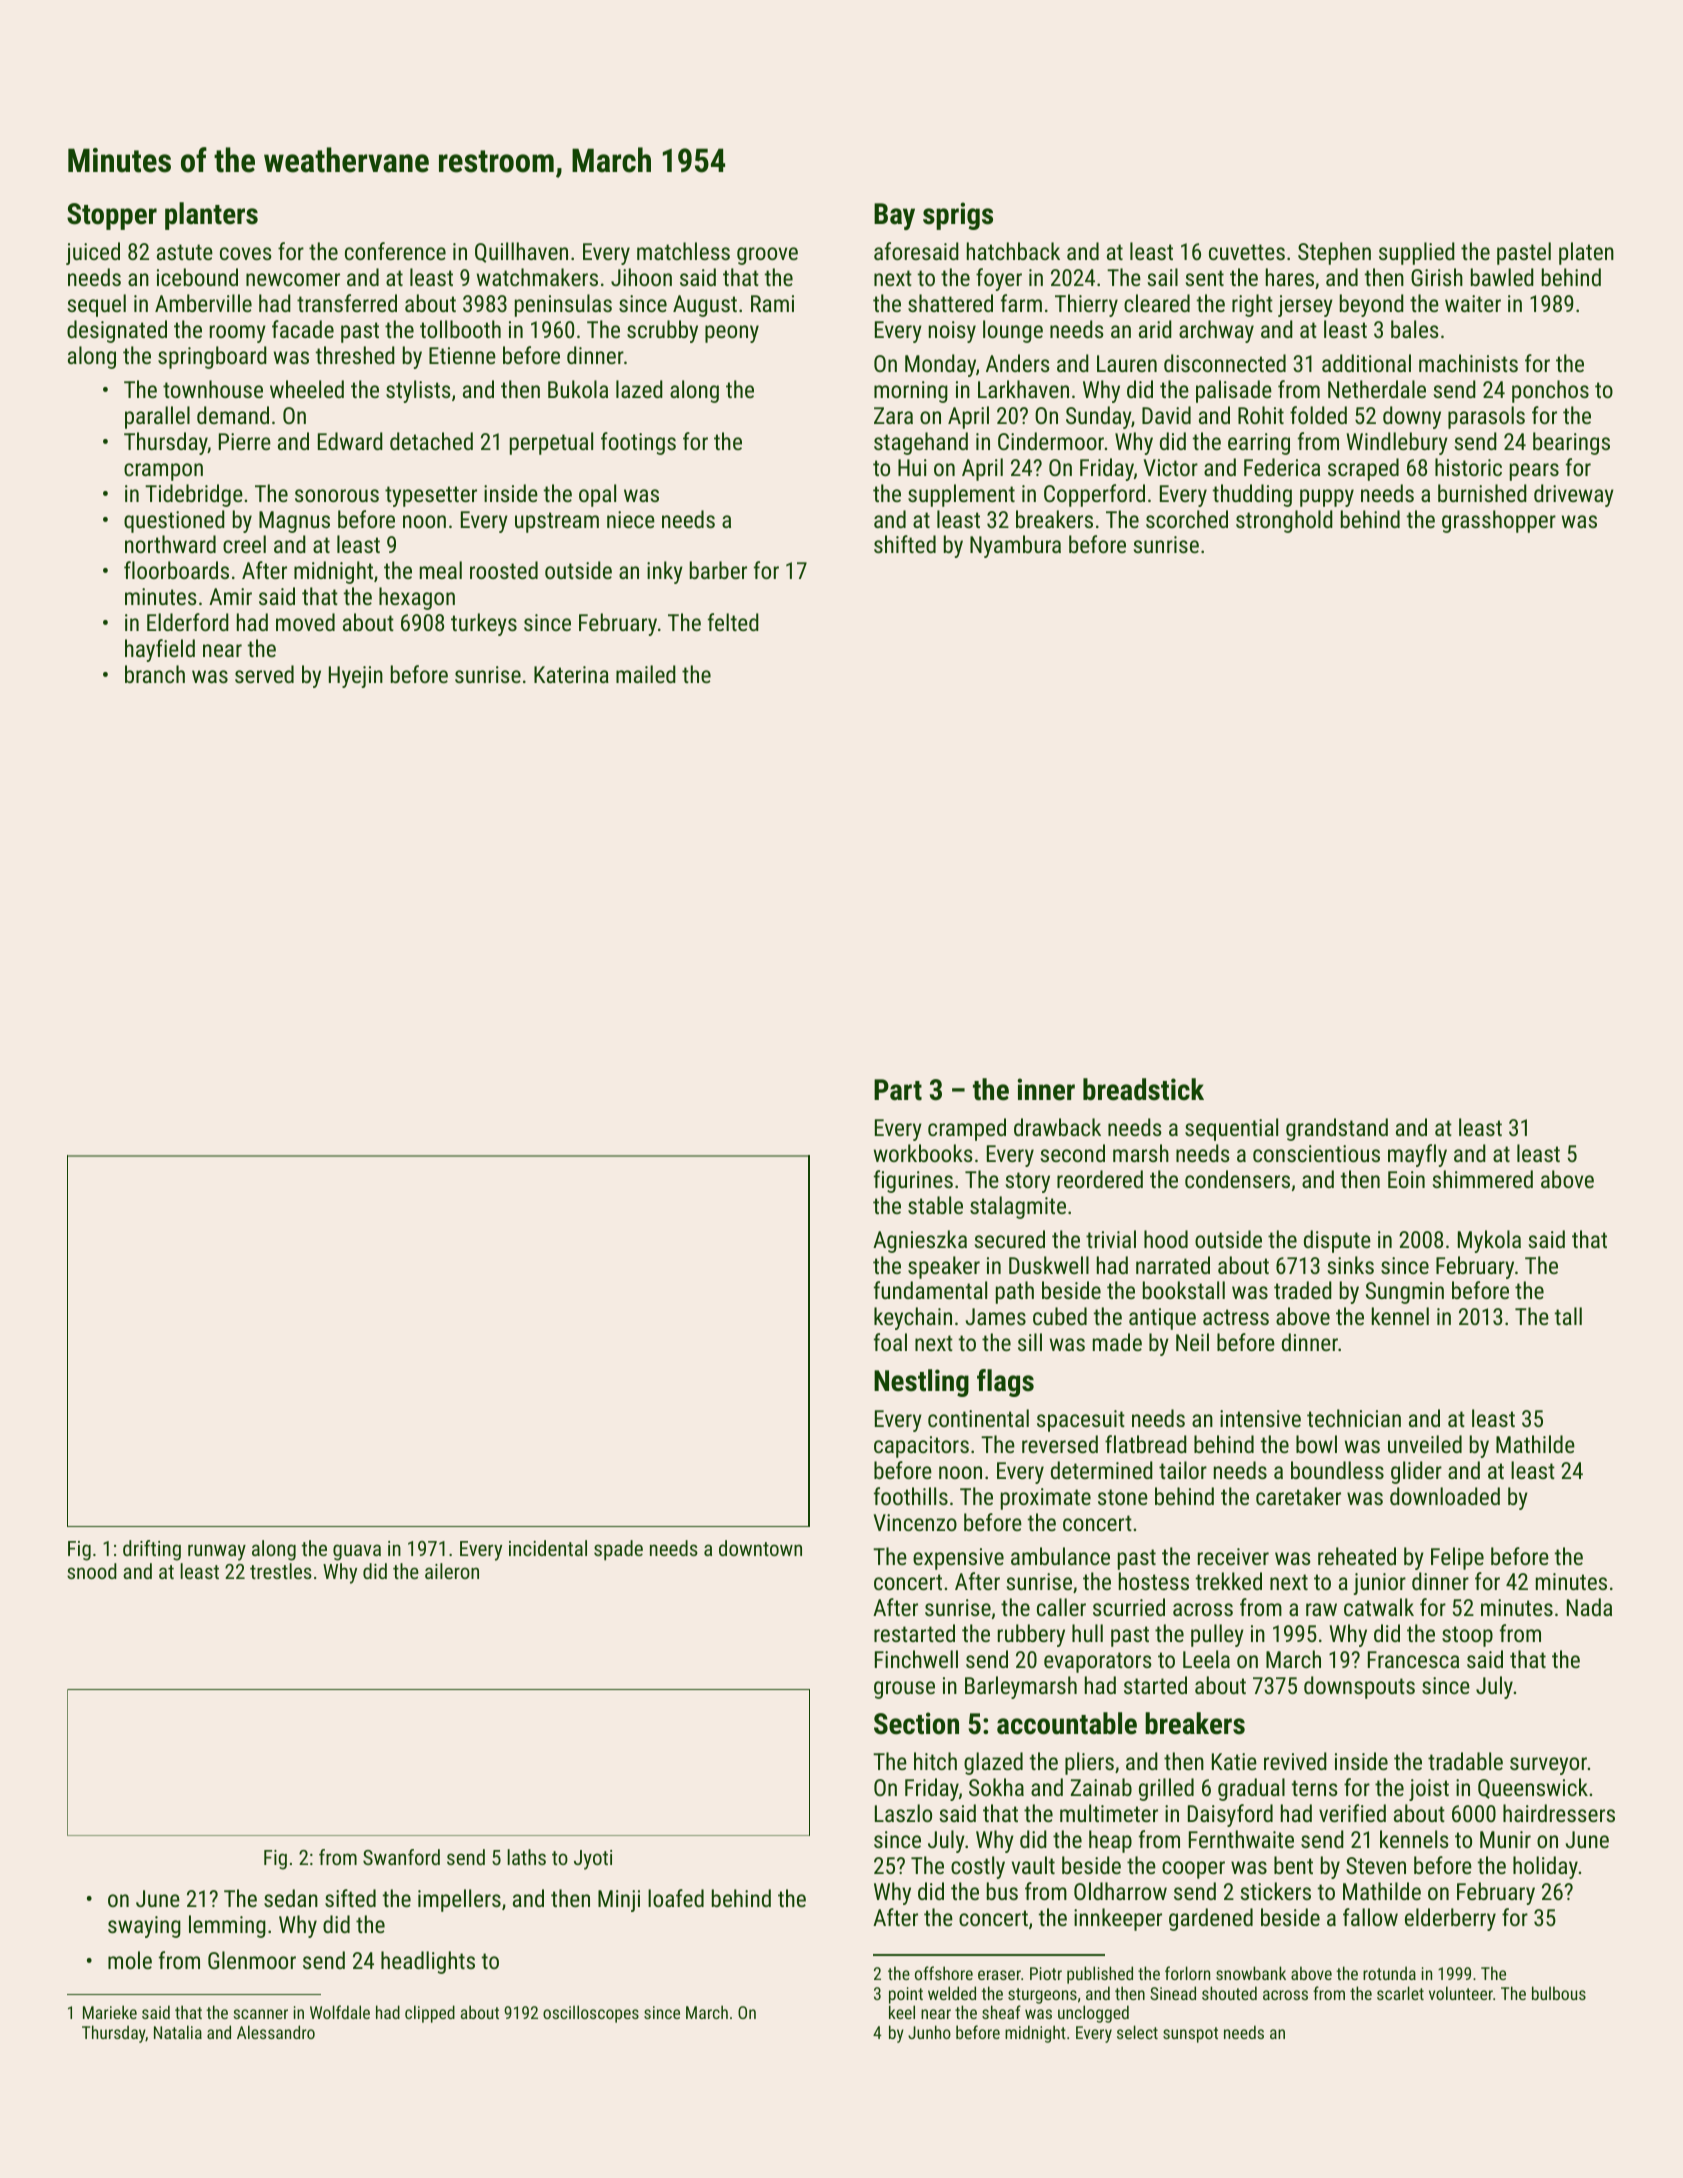 This image has height=2178, width=1683. Describe the element at coordinates (1046, 1499) in the image. I see `proximate` at that location.
